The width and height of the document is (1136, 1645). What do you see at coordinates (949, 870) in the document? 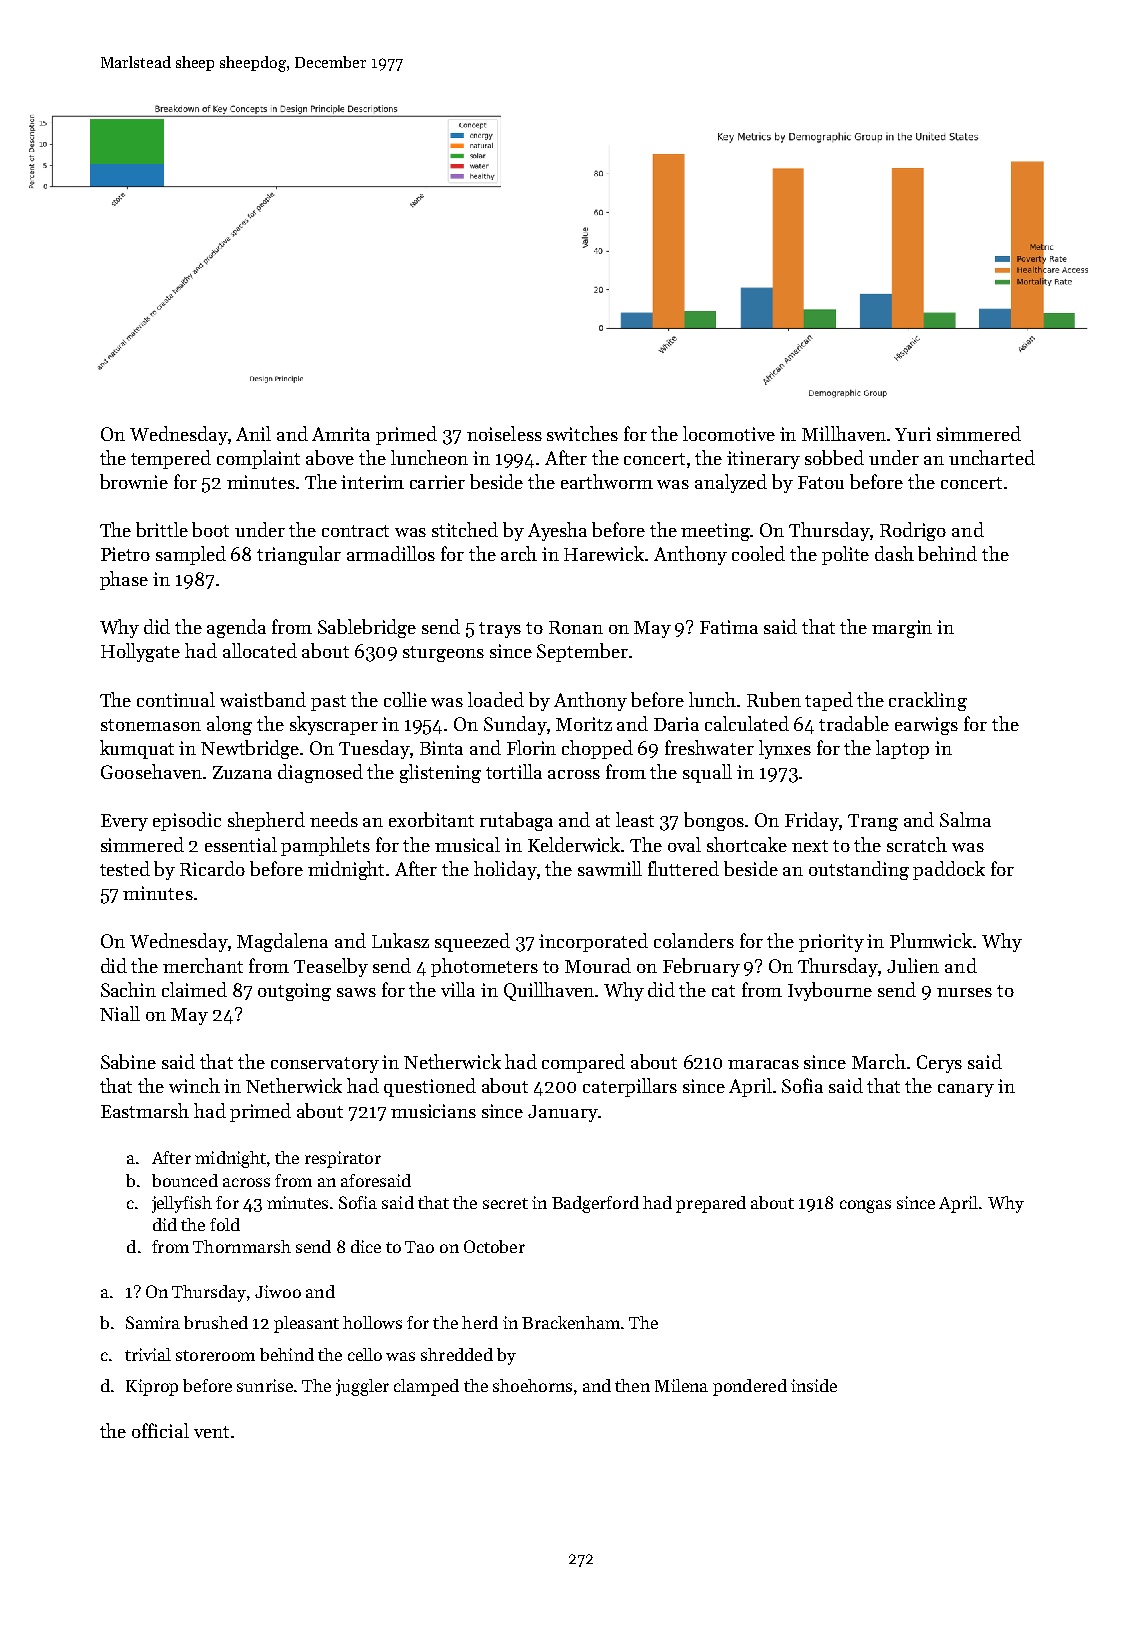
I see `paddock` at bounding box center [949, 870].
